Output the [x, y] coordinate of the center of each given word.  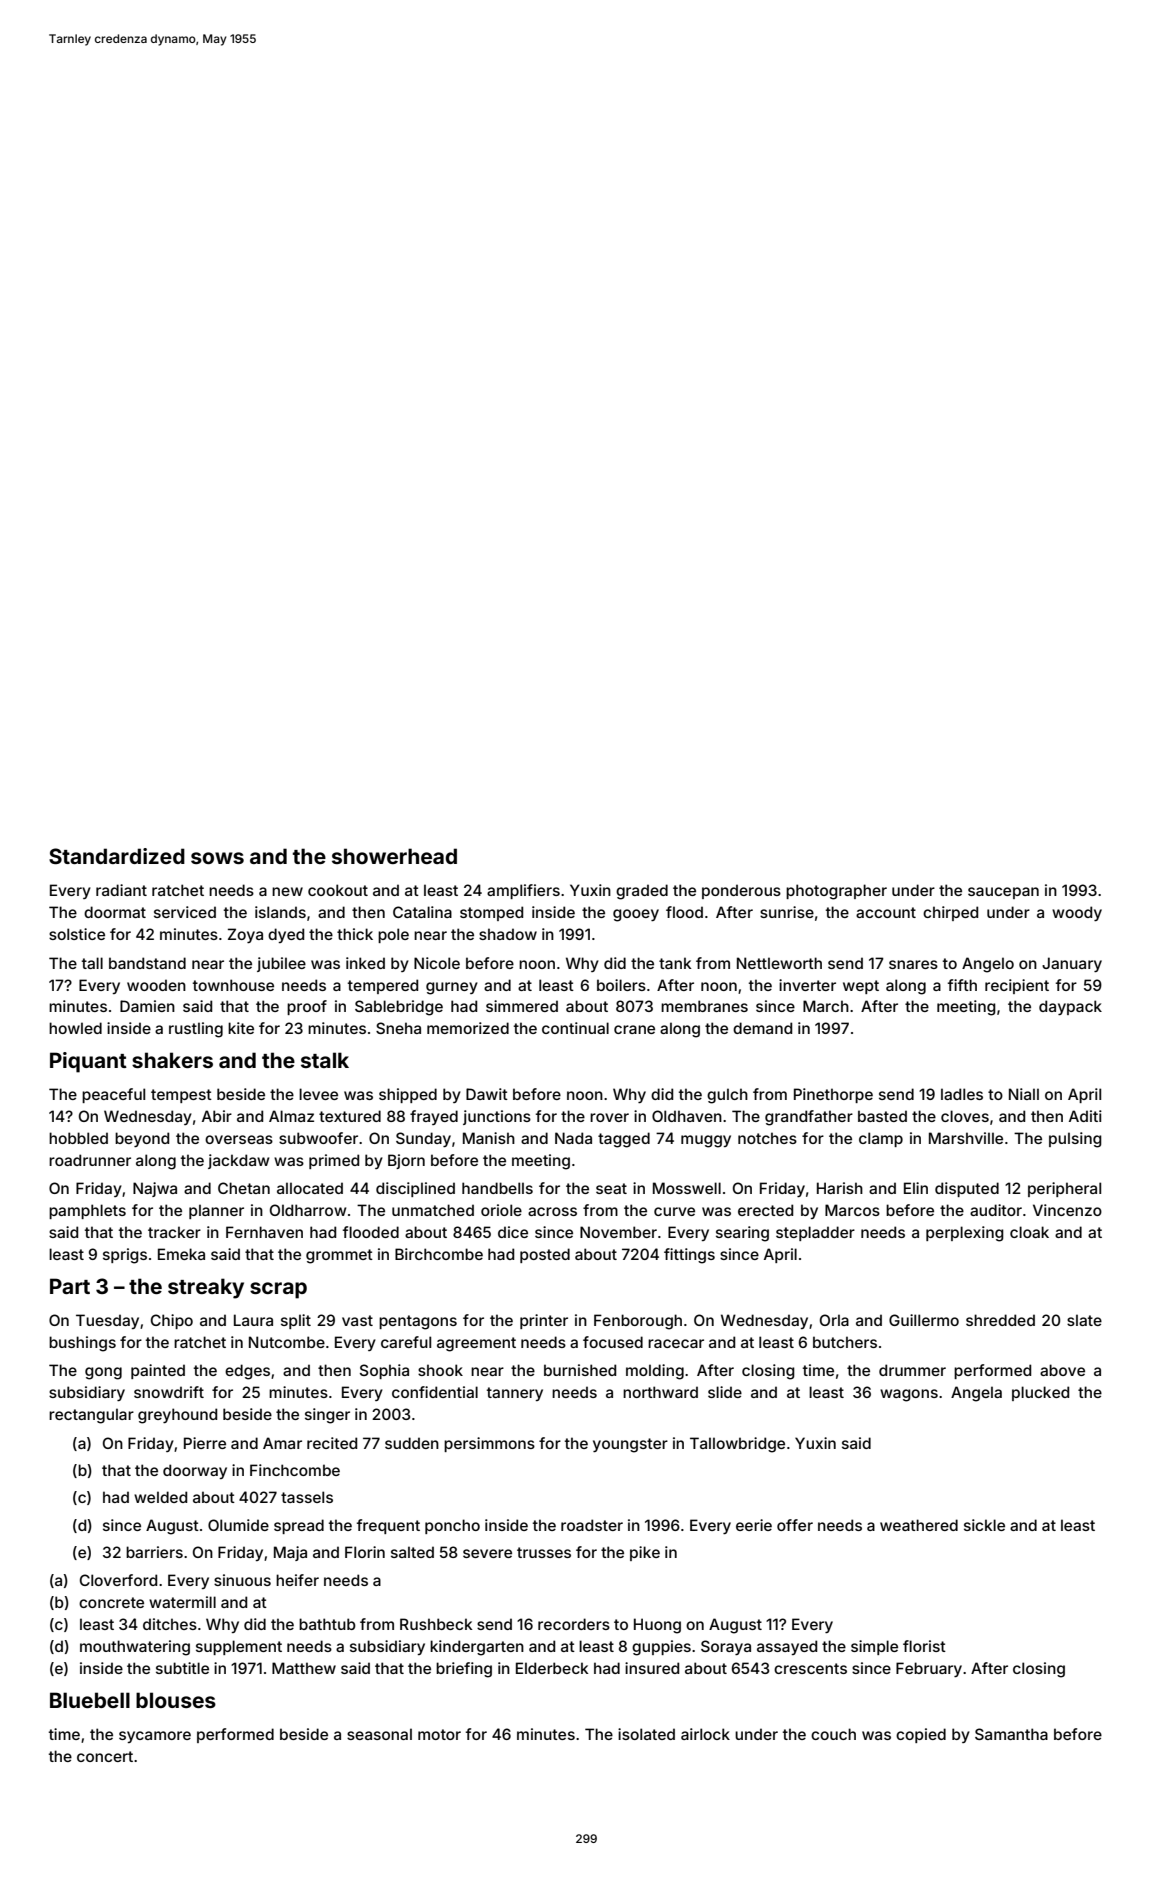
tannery [515, 1394]
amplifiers [523, 891]
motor [439, 1734]
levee [318, 1094]
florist [924, 1646]
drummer [912, 1370]
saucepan [1003, 893]
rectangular [91, 1416]
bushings [82, 1344]
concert [105, 1756]
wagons [909, 1395]
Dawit [487, 1094]
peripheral [1064, 1189]
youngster [630, 1445]
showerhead [394, 856]
